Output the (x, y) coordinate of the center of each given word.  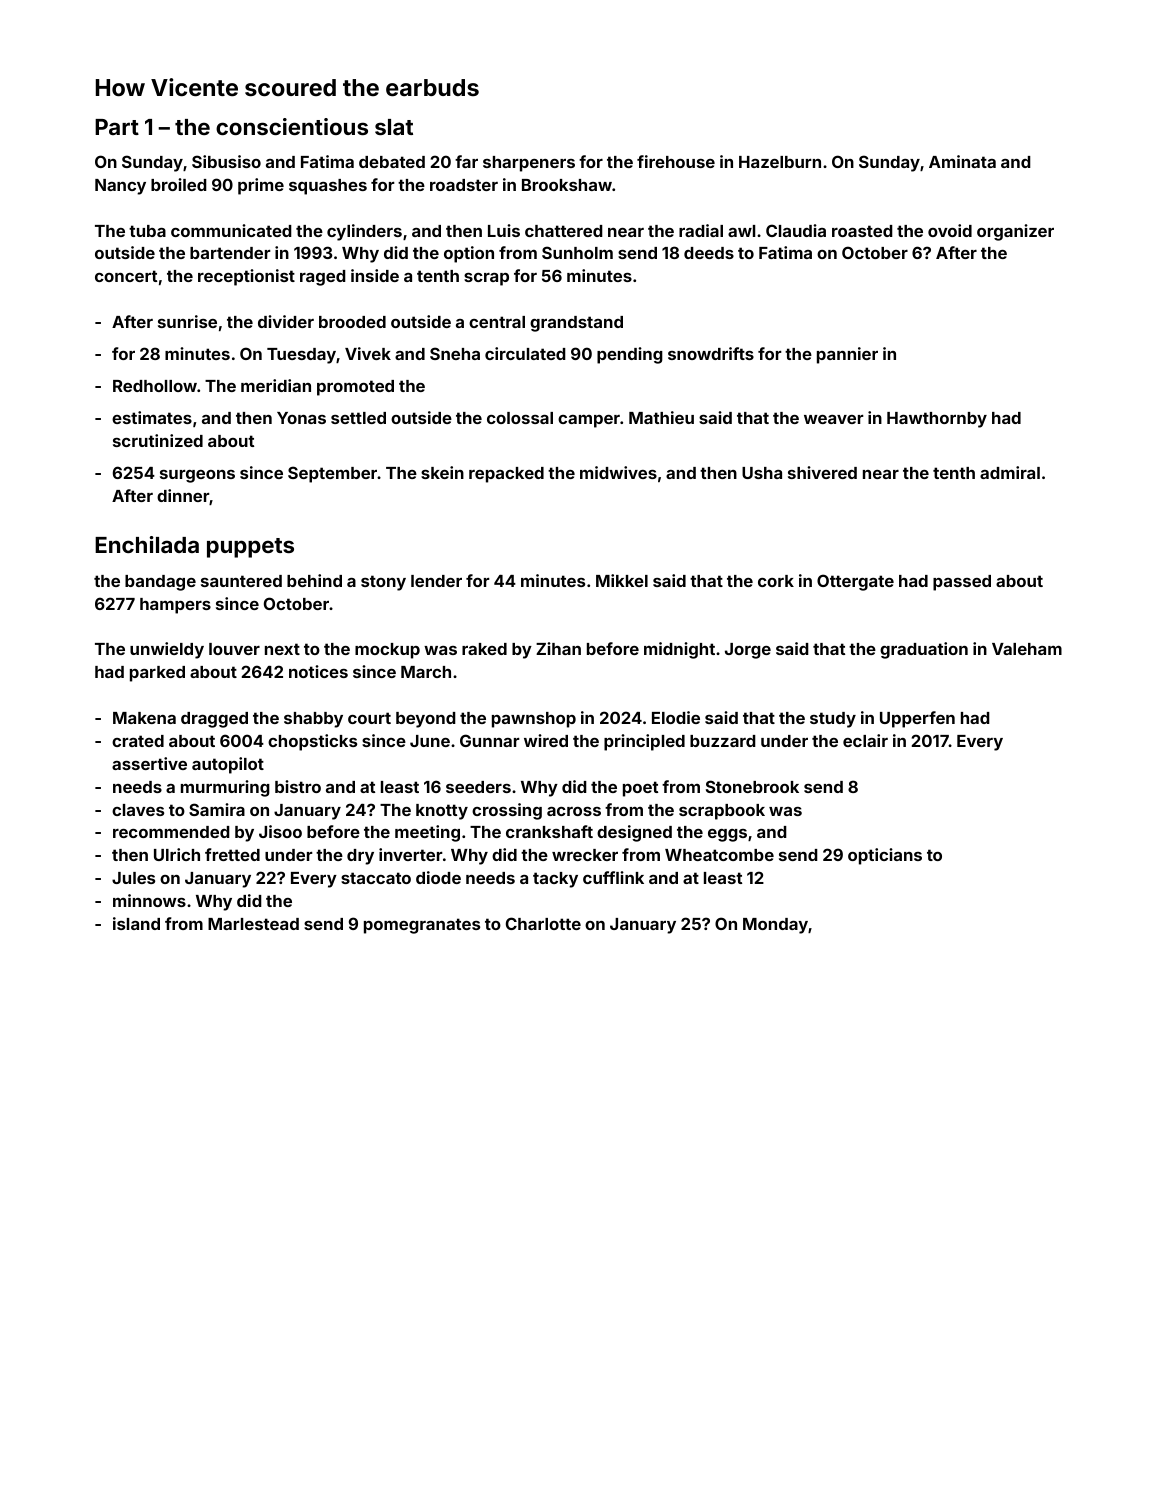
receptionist (246, 277)
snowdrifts (711, 353)
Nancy (120, 187)
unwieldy (167, 650)
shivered (822, 472)
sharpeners (529, 164)
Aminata (962, 161)
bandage (160, 583)
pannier (847, 355)
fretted (232, 854)
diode (438, 877)
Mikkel (622, 580)
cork (776, 581)
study (833, 720)
